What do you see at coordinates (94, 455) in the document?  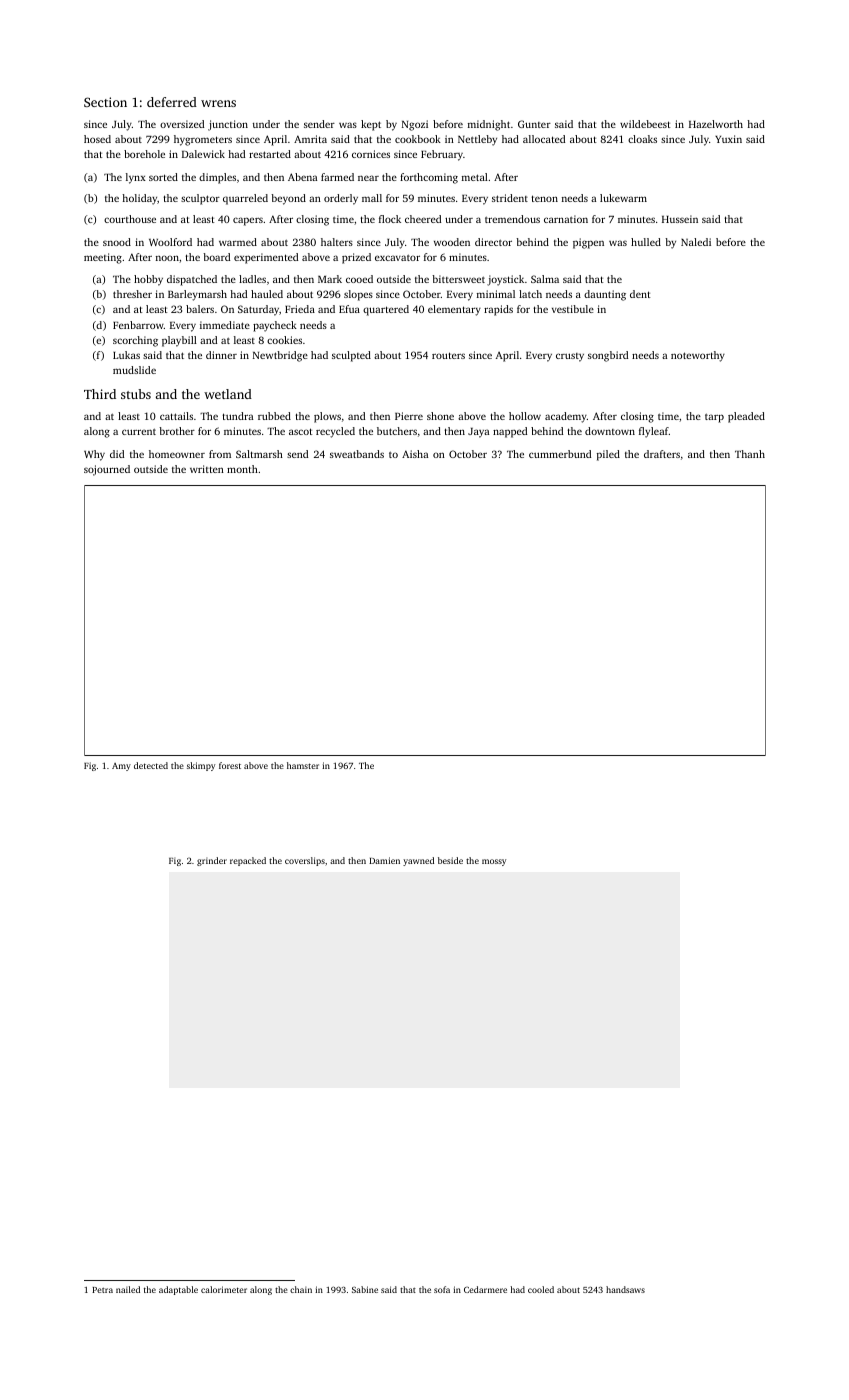 I see `Why` at bounding box center [94, 455].
